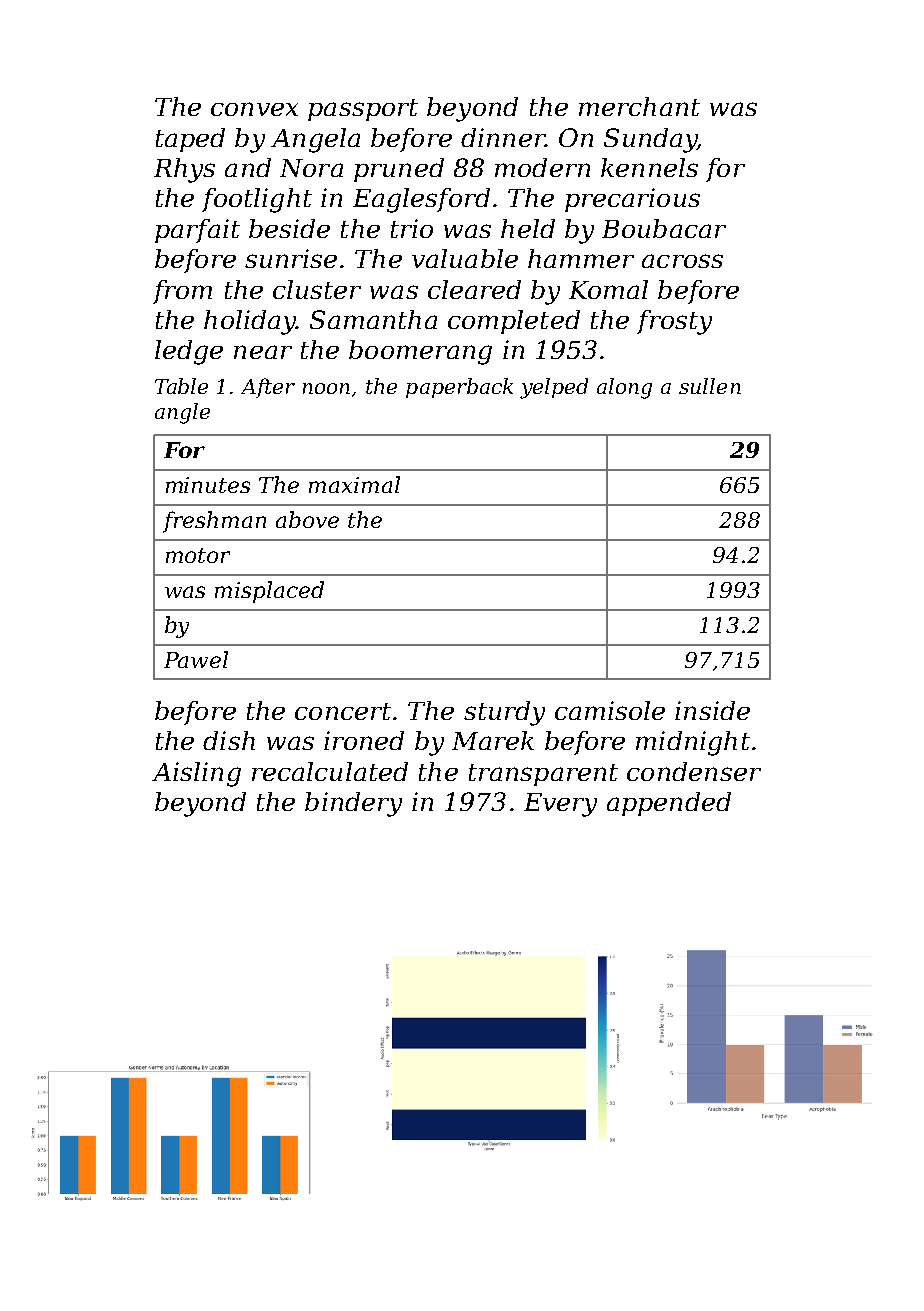  I want to click on Komal, so click(608, 289).
